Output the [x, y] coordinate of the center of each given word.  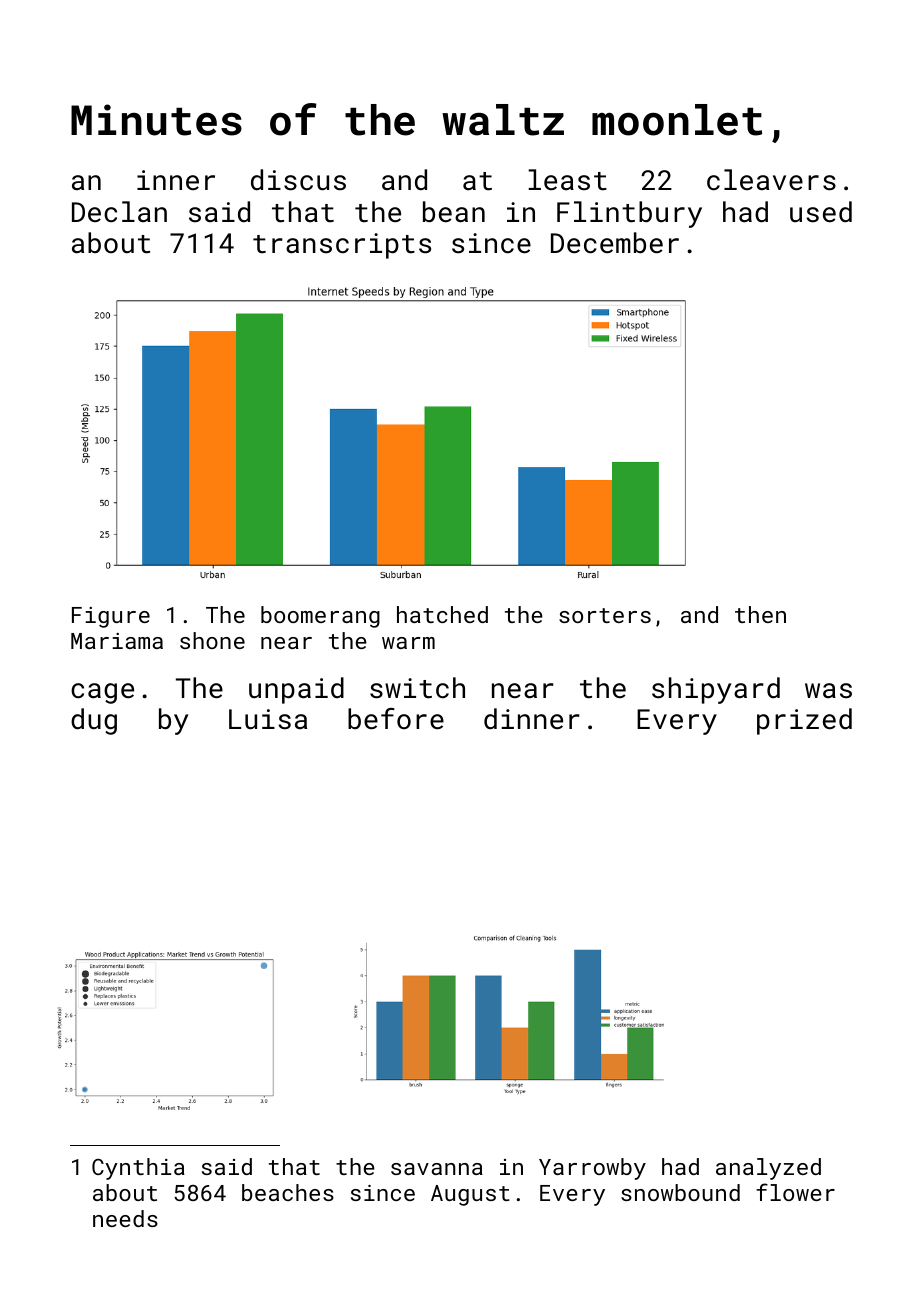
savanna [437, 1169]
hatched [442, 614]
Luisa [268, 719]
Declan [119, 212]
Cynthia [138, 1169]
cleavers [771, 180]
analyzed [768, 1169]
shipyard [716, 690]
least [567, 180]
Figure [111, 617]
